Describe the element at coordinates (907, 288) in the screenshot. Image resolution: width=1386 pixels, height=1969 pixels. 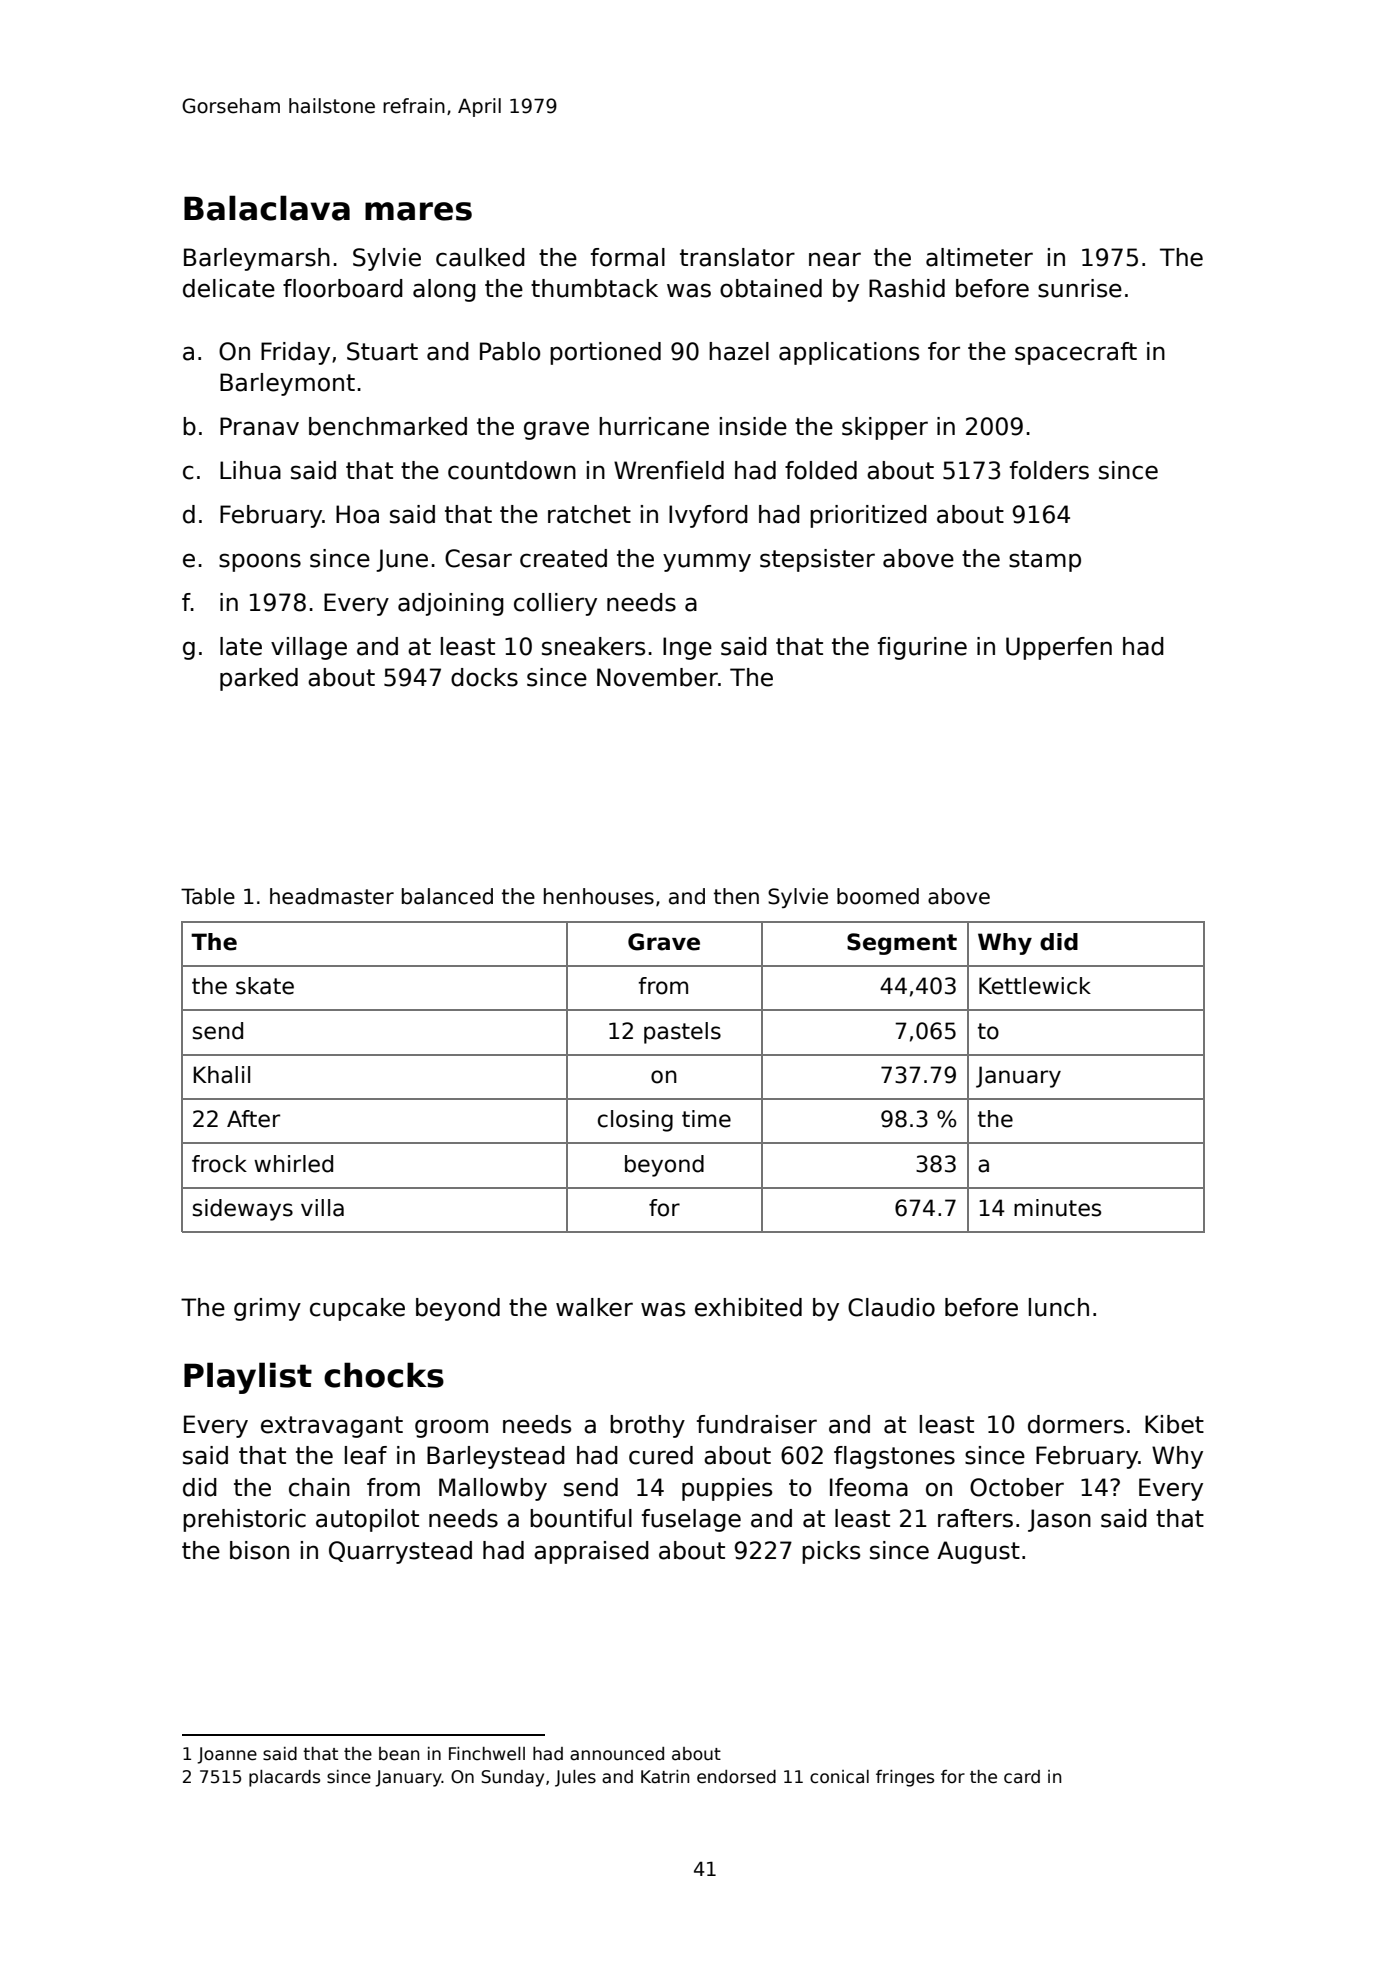
I see `Rashid` at that location.
